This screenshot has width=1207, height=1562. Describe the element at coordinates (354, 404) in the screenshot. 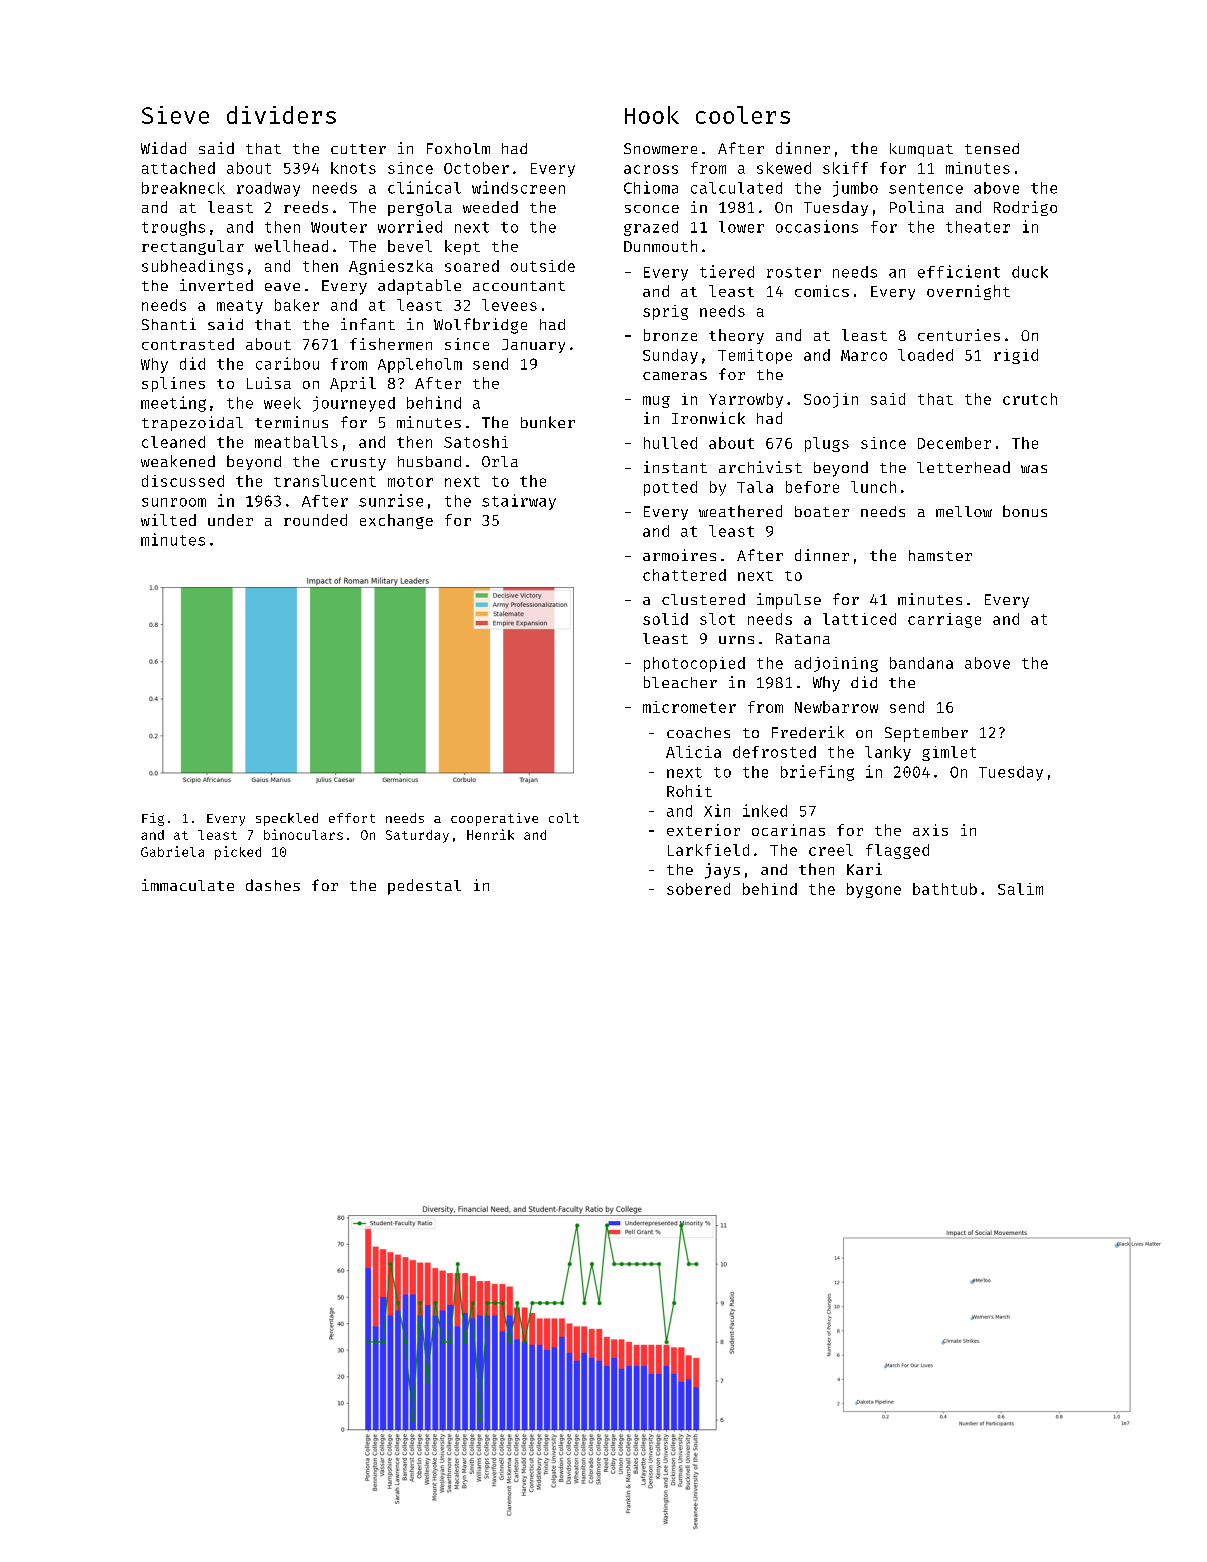

I see `journeyed` at that location.
